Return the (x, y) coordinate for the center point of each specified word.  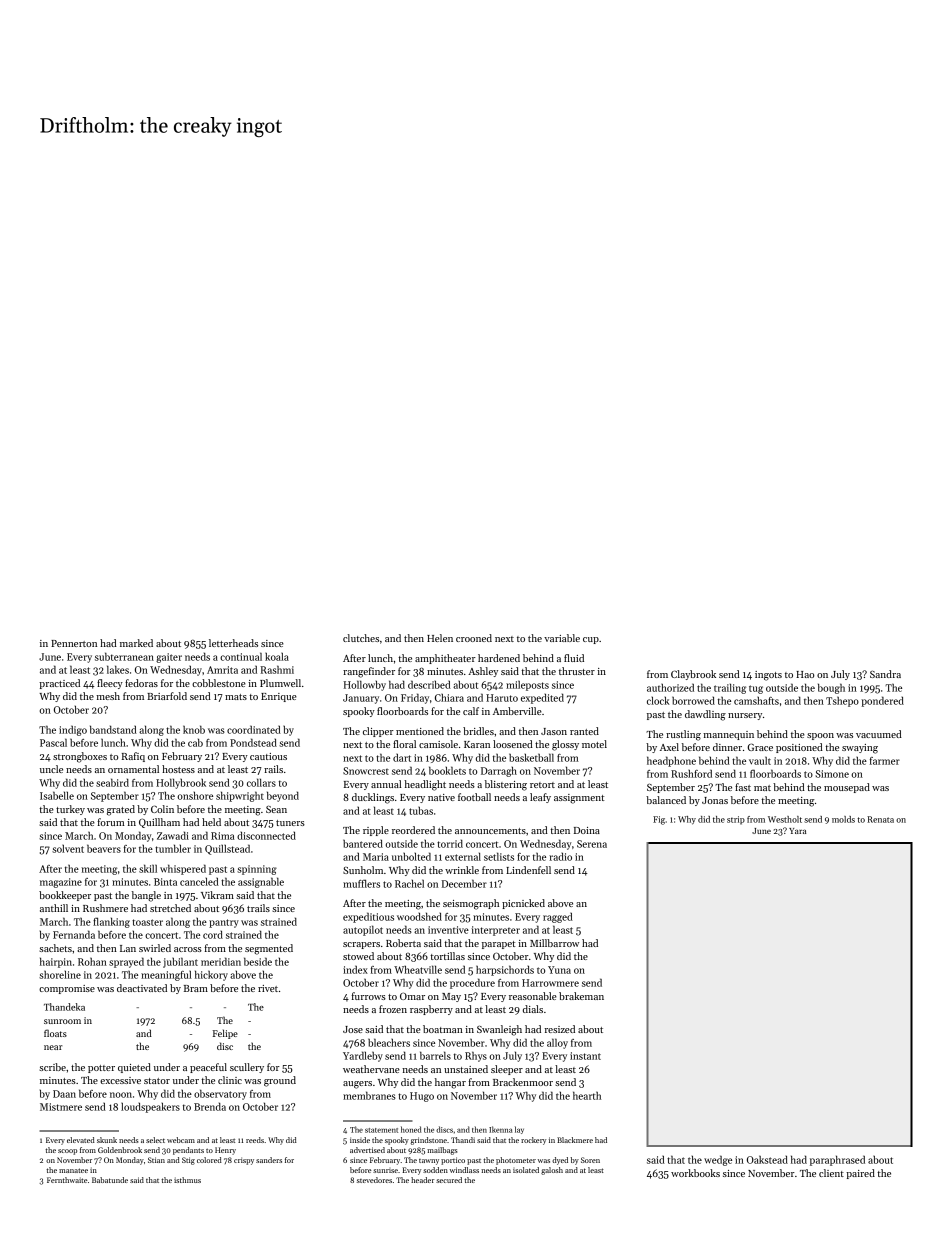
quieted (134, 1068)
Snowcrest (366, 771)
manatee (73, 1170)
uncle (51, 769)
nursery (745, 716)
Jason (554, 731)
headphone (671, 761)
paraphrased (837, 1160)
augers (357, 1085)
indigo (73, 730)
